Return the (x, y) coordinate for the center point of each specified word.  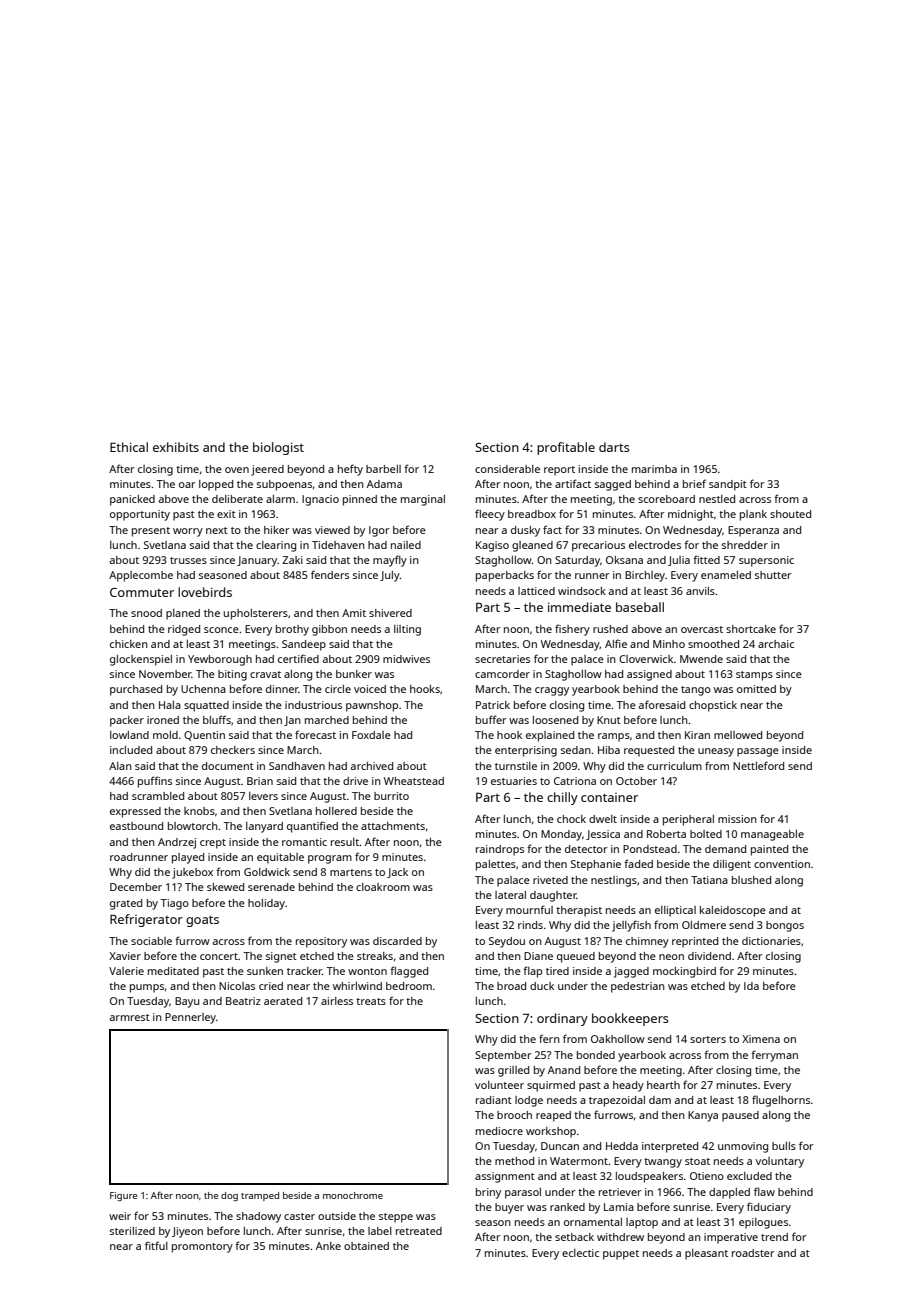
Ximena (761, 1039)
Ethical (129, 447)
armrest (130, 1017)
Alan (120, 766)
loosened (555, 720)
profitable (566, 448)
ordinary (562, 1019)
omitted (756, 689)
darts (614, 447)
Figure (123, 1197)
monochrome (353, 1195)
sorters (708, 1039)
